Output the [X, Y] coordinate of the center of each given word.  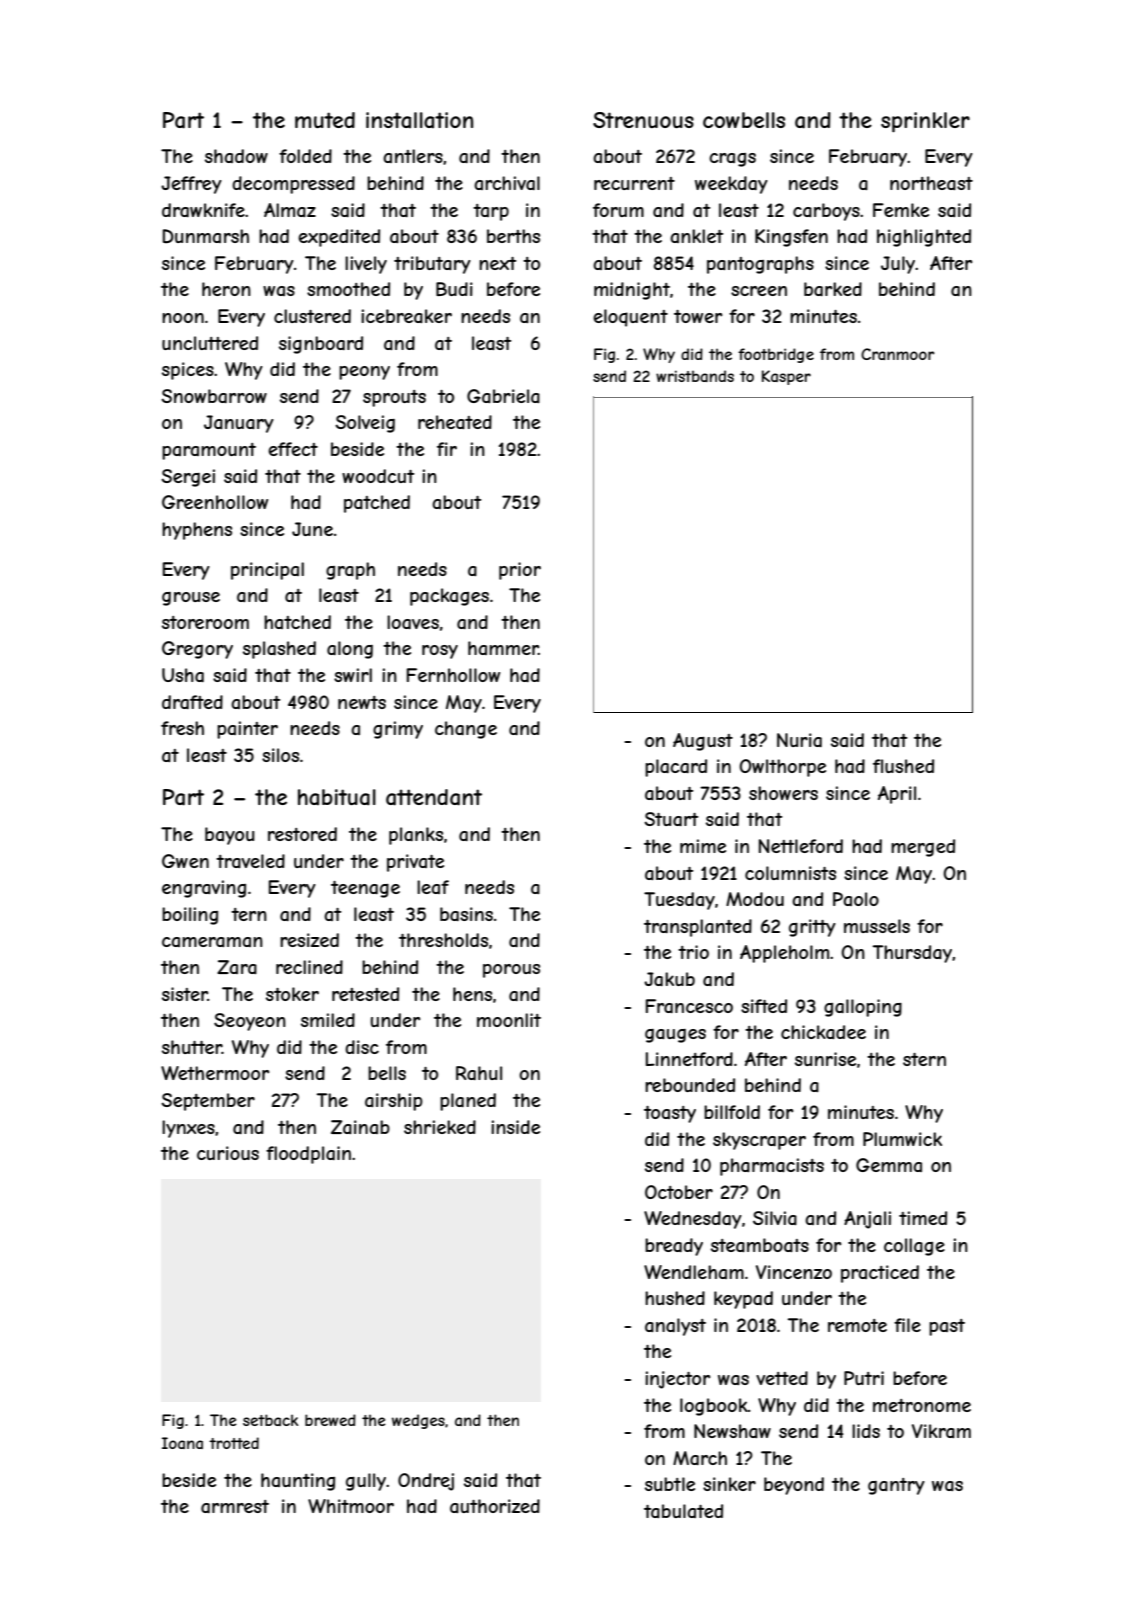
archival [507, 183]
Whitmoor [351, 1506]
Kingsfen [791, 238]
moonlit [509, 1020]
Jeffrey [191, 185]
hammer [503, 648]
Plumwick [902, 1139]
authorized [495, 1506]
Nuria [799, 740]
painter [247, 730]
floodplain [308, 1155]
